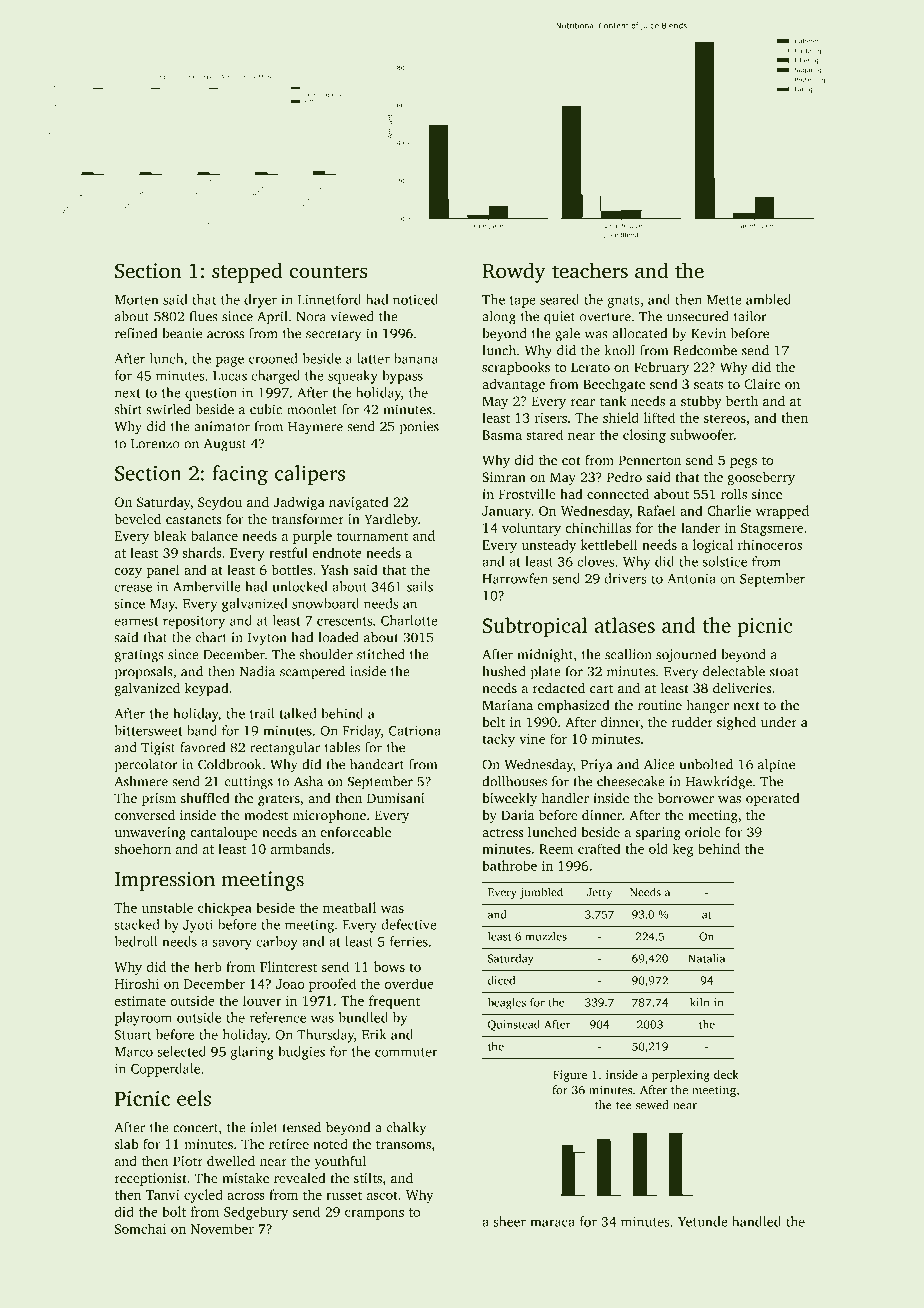 The width and height of the screenshot is (924, 1308). What do you see at coordinates (140, 1001) in the screenshot?
I see `estimate` at bounding box center [140, 1001].
